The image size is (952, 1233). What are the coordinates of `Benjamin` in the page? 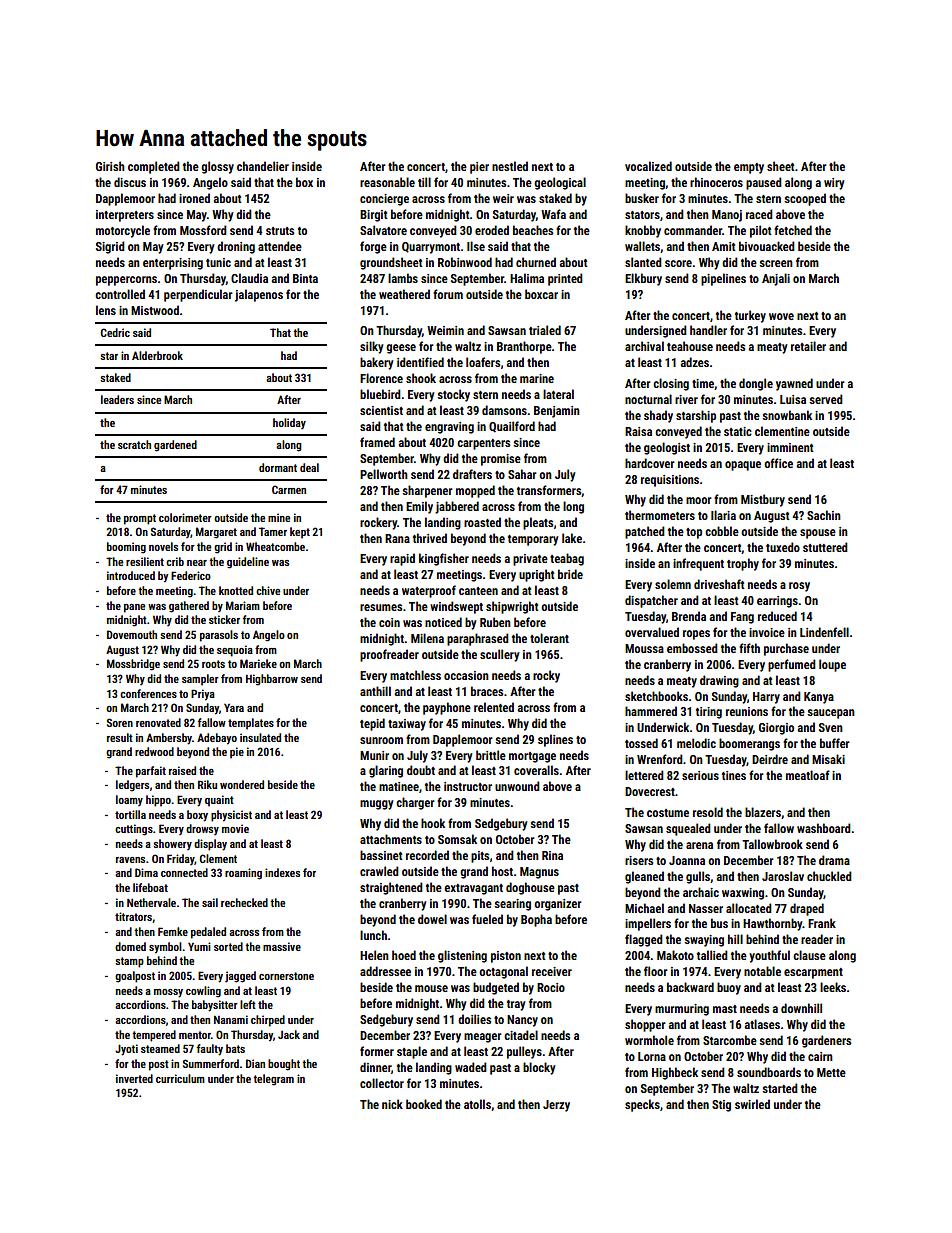 It's located at (557, 412).
